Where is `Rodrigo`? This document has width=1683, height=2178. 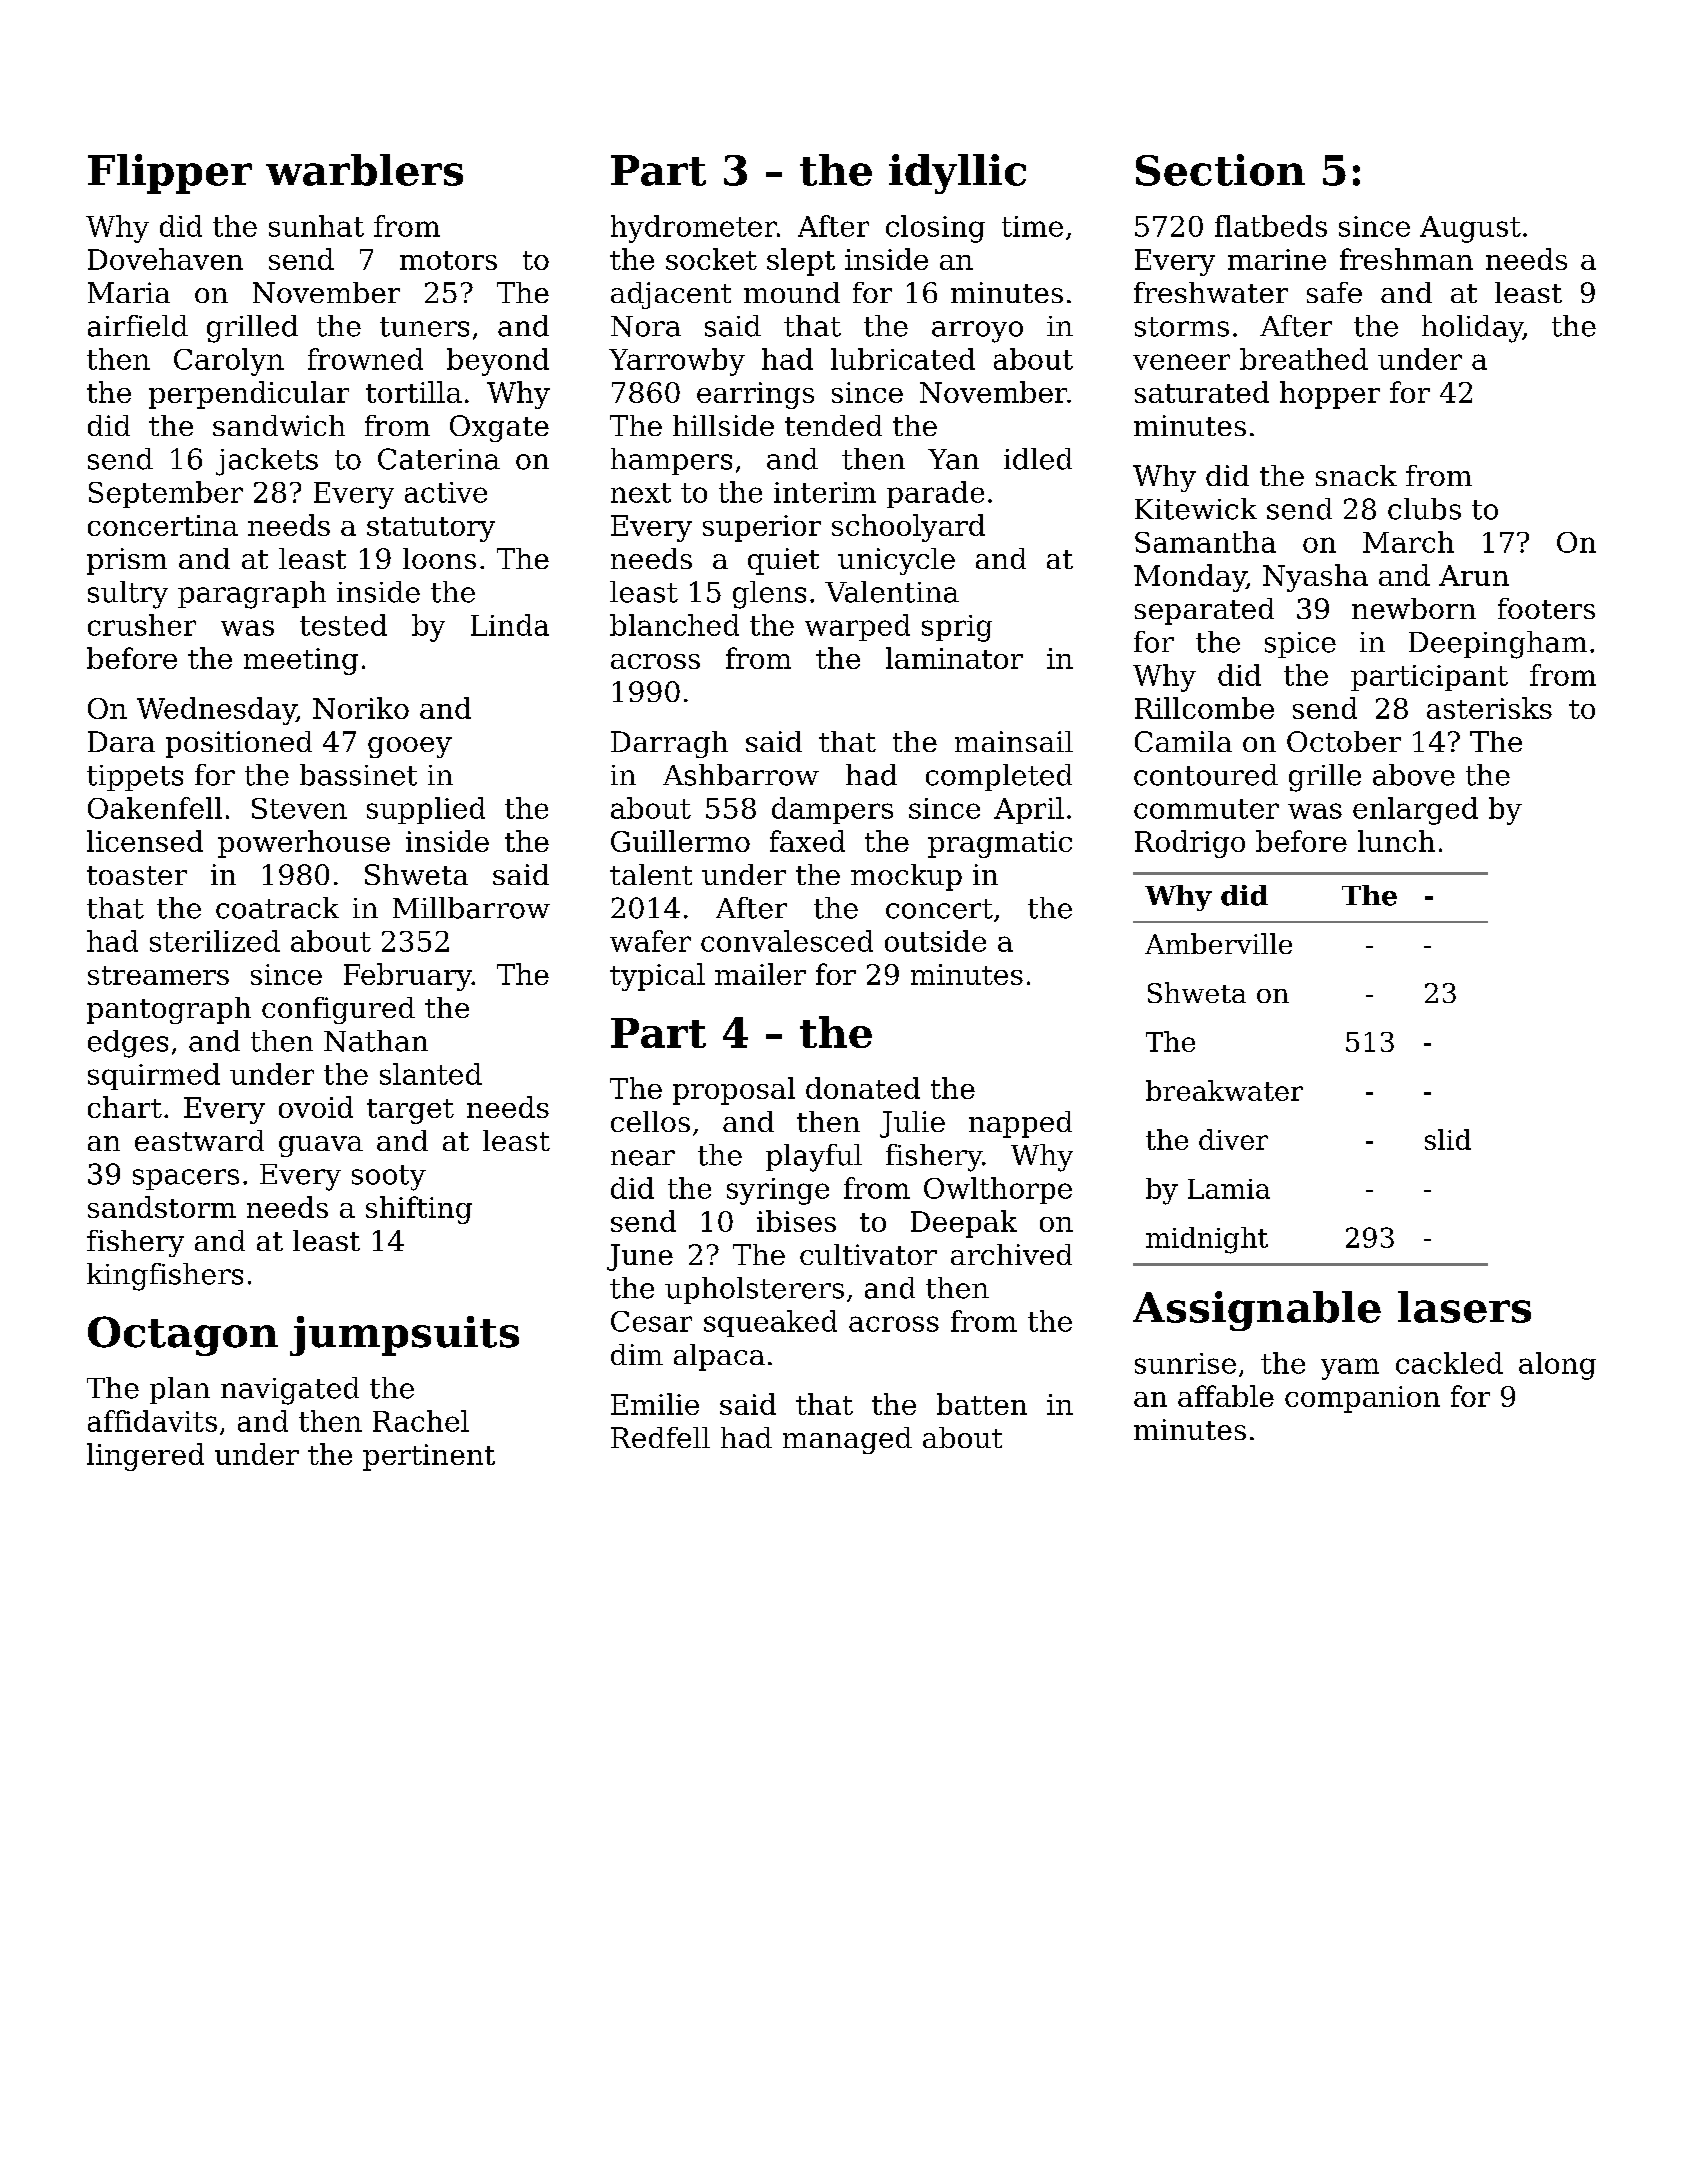 Rodrigo is located at coordinates (1190, 844).
